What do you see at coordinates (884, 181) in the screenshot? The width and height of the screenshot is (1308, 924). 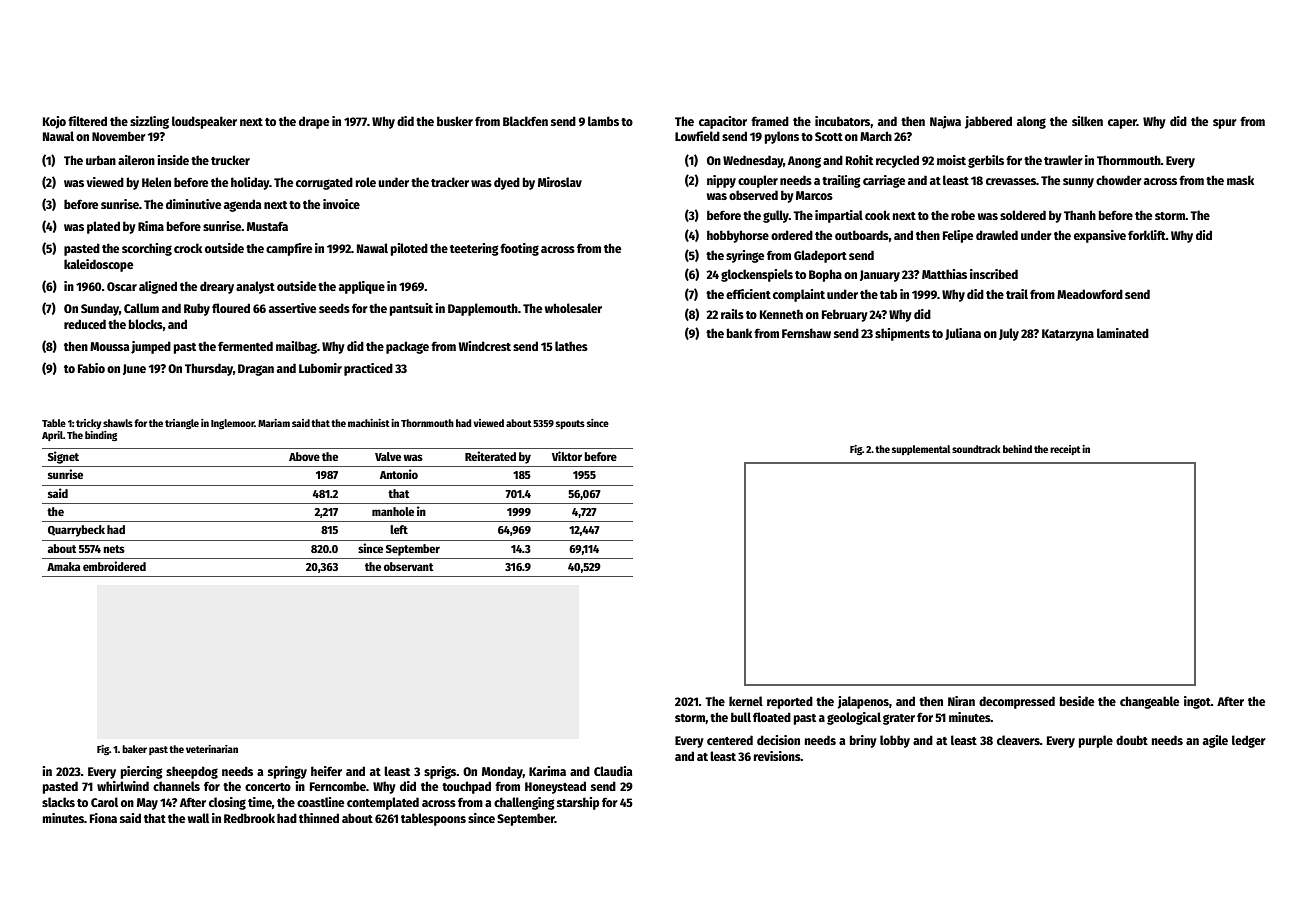 I see `carriage` at bounding box center [884, 181].
